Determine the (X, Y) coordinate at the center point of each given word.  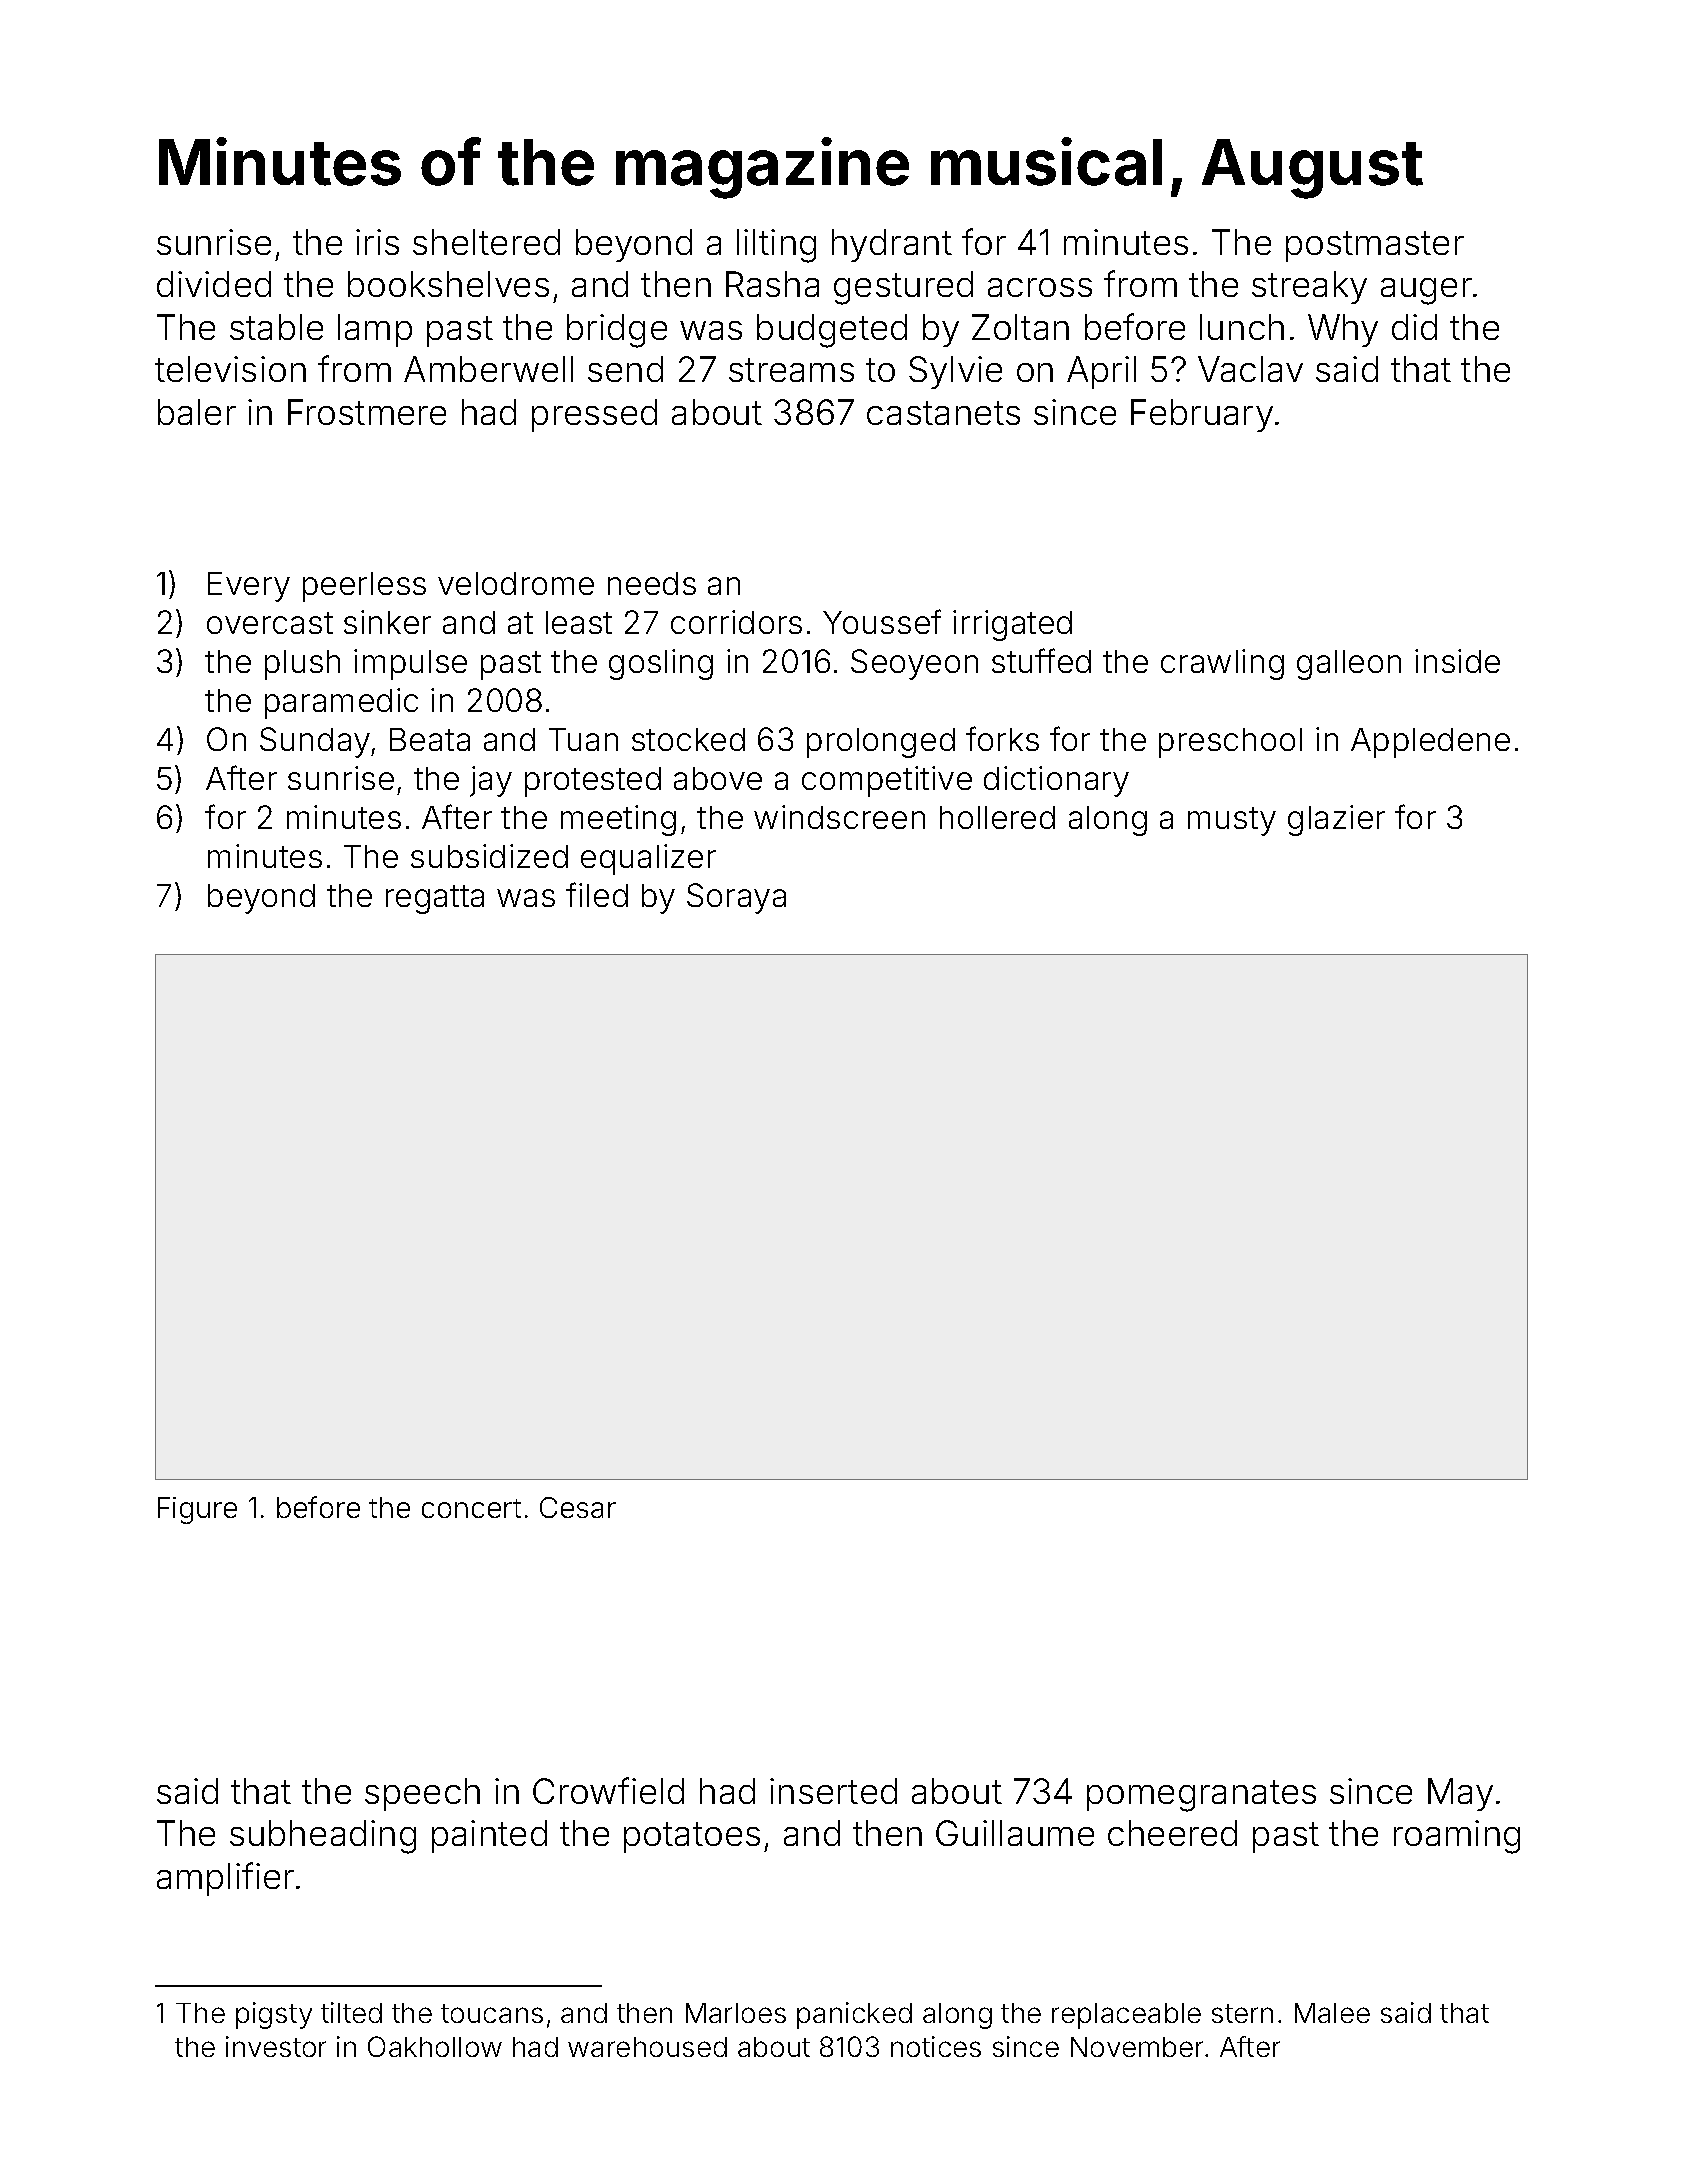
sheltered (486, 242)
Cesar (578, 1507)
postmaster (1375, 246)
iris (377, 242)
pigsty (274, 2015)
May (1460, 1794)
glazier (1336, 820)
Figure (197, 1510)
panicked (854, 2015)
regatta (435, 899)
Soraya (736, 898)
